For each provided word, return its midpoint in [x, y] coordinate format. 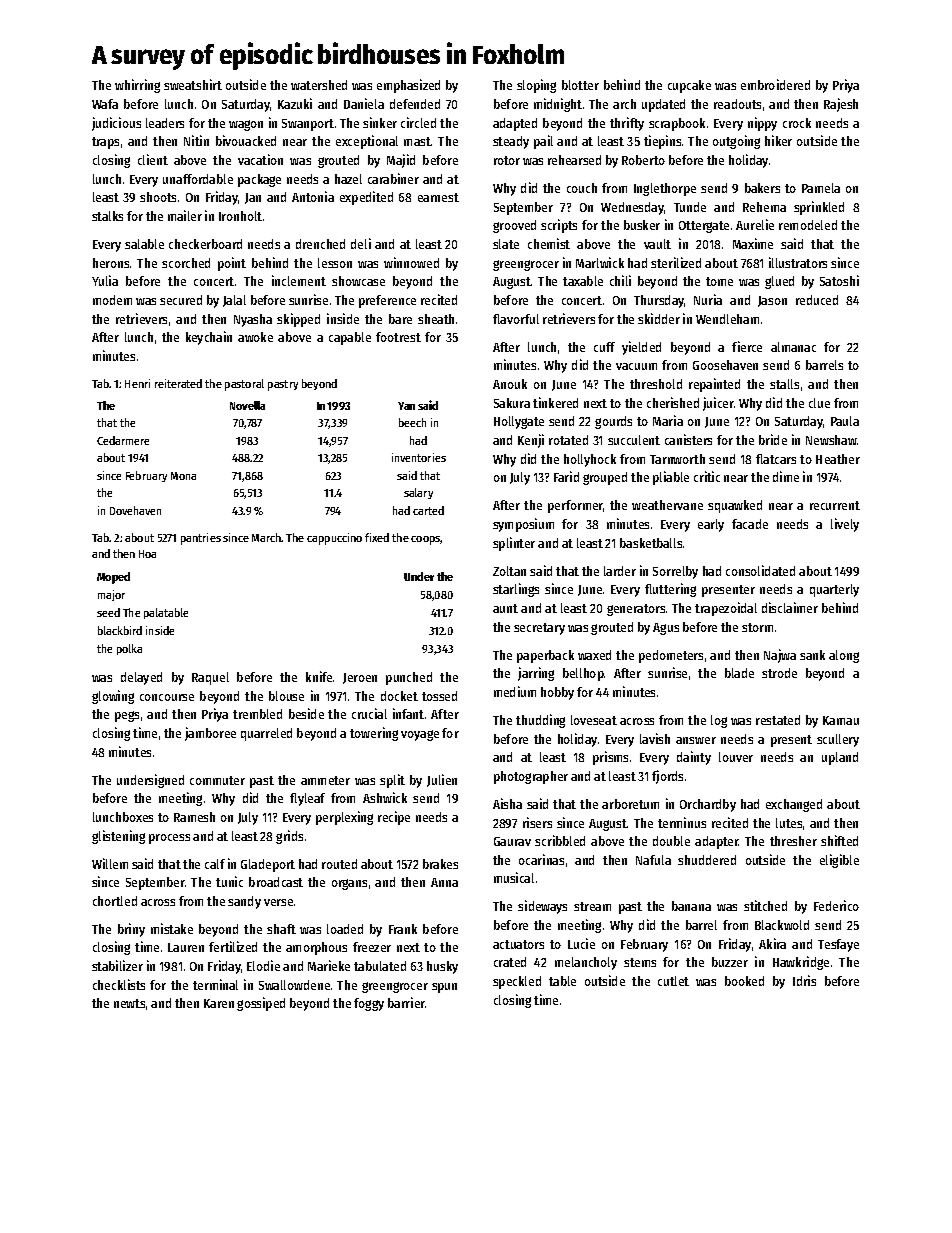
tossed [439, 696]
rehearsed [574, 160]
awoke [255, 337]
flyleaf [307, 799]
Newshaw [831, 440]
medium [515, 691]
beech [412, 422]
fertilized [233, 946]
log [719, 721]
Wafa [105, 104]
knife [319, 676]
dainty [694, 758]
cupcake [689, 86]
